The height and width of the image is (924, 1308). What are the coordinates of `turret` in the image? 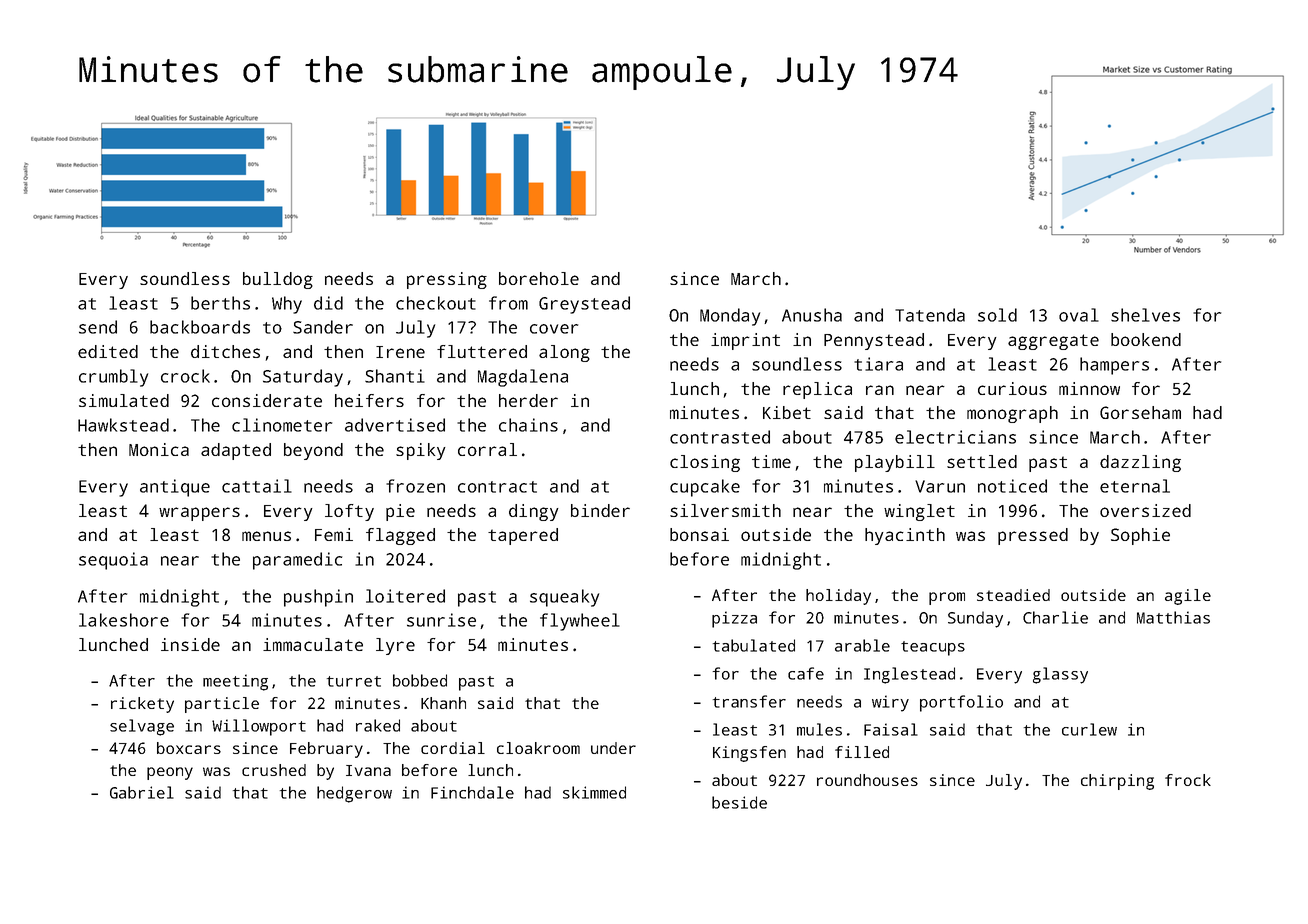 It's located at (354, 681).
